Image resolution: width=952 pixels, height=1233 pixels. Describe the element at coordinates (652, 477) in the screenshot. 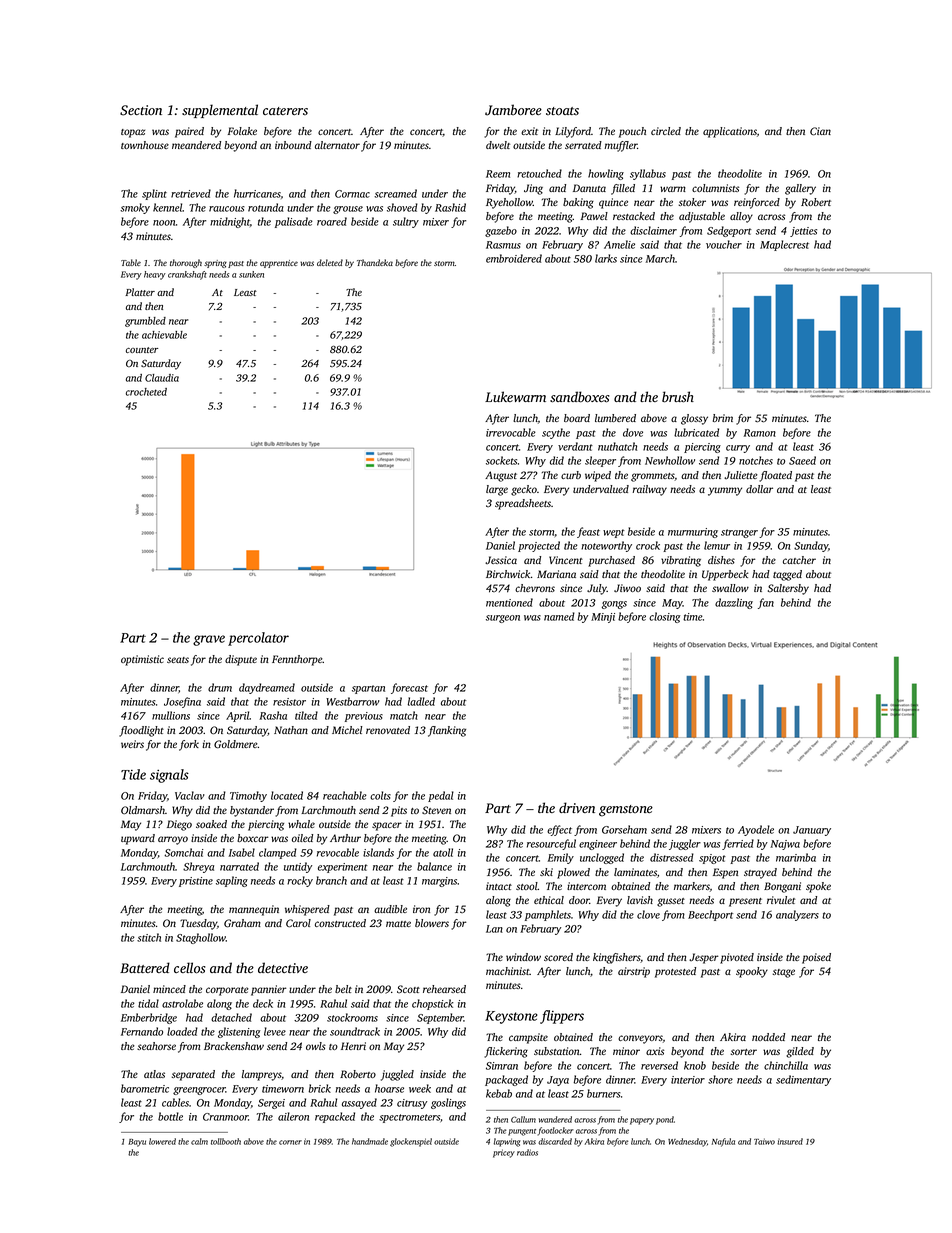

I see `grommets` at that location.
